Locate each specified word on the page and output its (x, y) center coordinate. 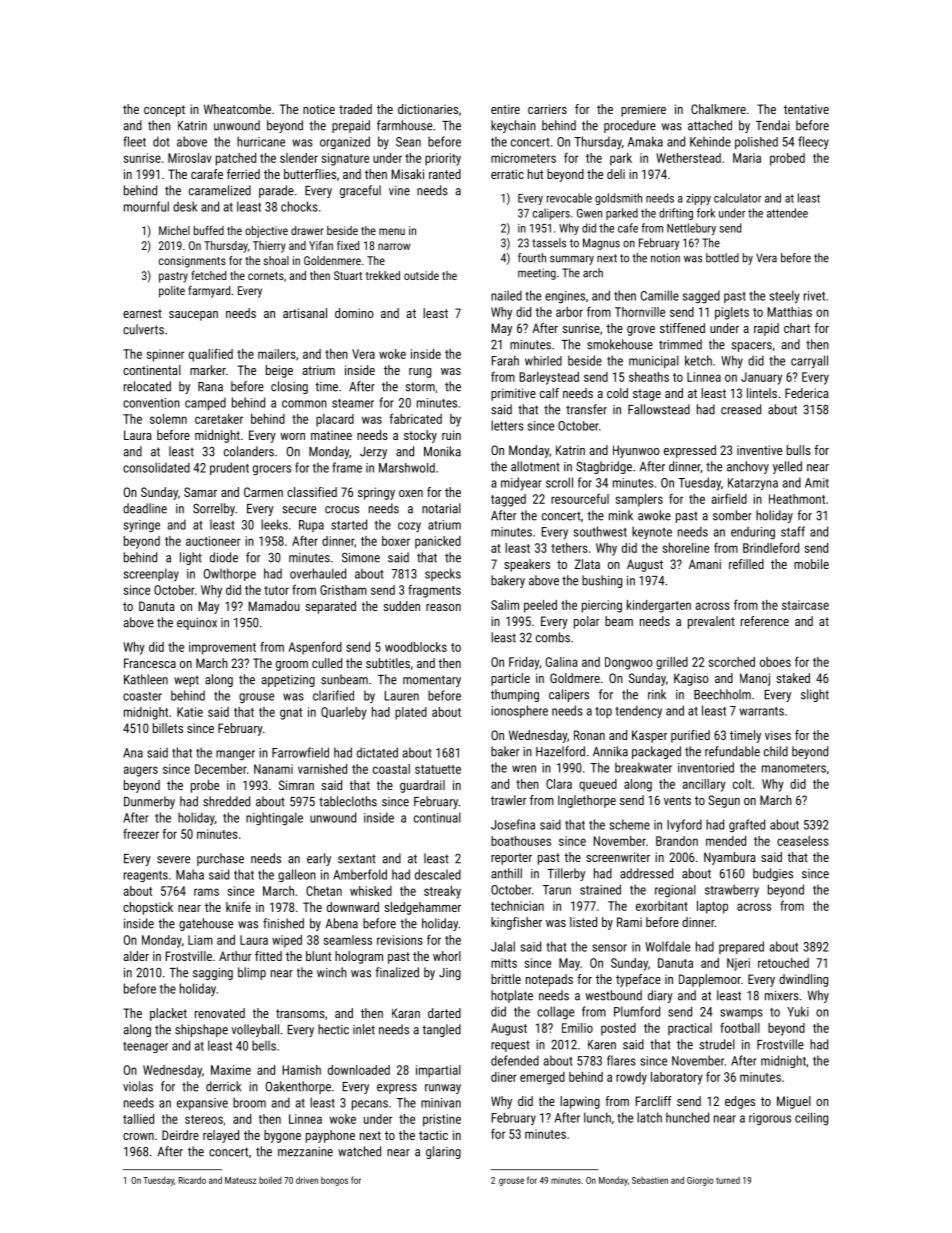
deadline (145, 508)
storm (420, 387)
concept (164, 111)
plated (411, 713)
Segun (724, 801)
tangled (441, 1030)
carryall (809, 362)
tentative (806, 109)
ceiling (811, 1118)
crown (138, 1136)
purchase (220, 859)
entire (505, 109)
